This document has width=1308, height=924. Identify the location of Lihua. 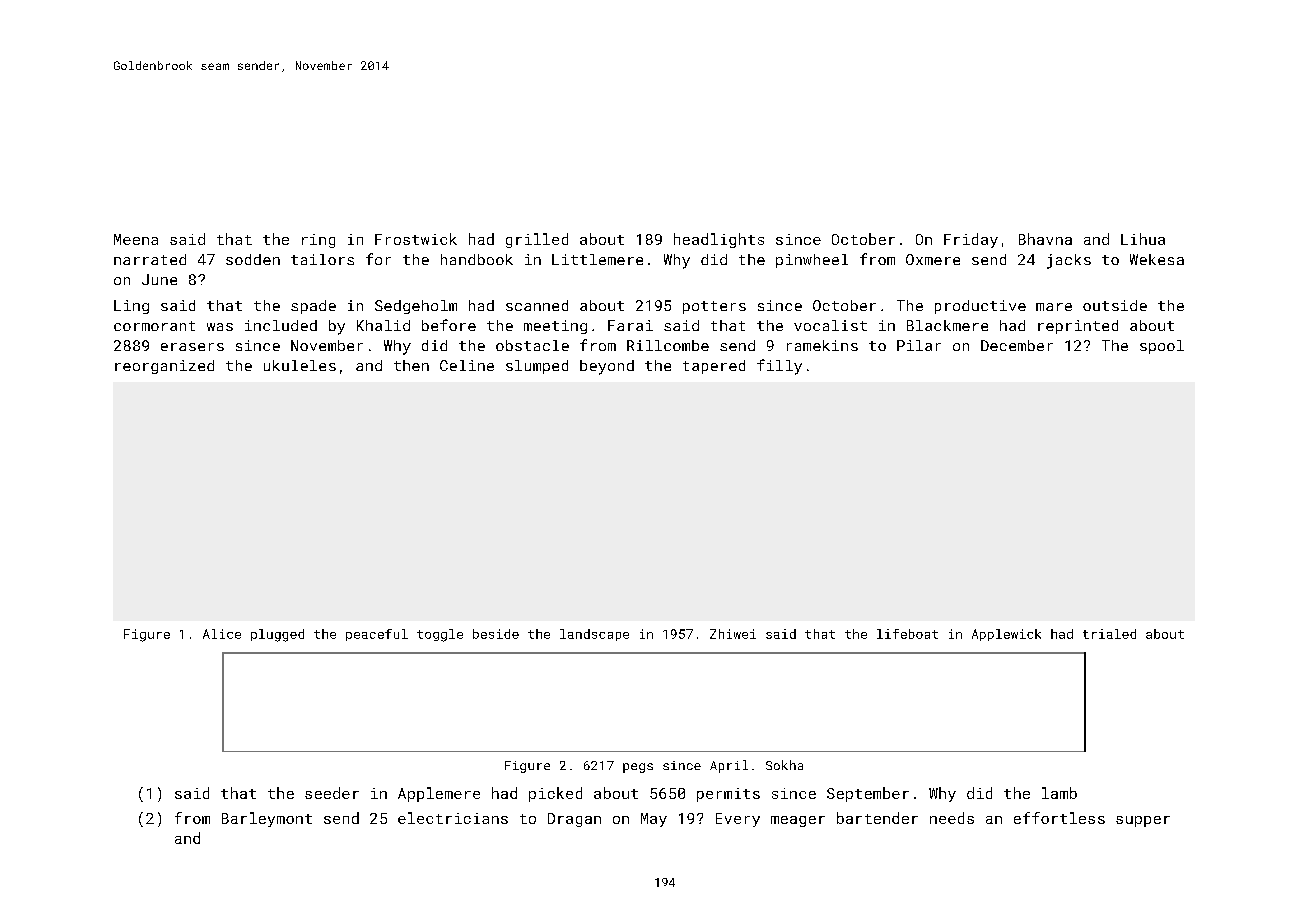
(1143, 239).
